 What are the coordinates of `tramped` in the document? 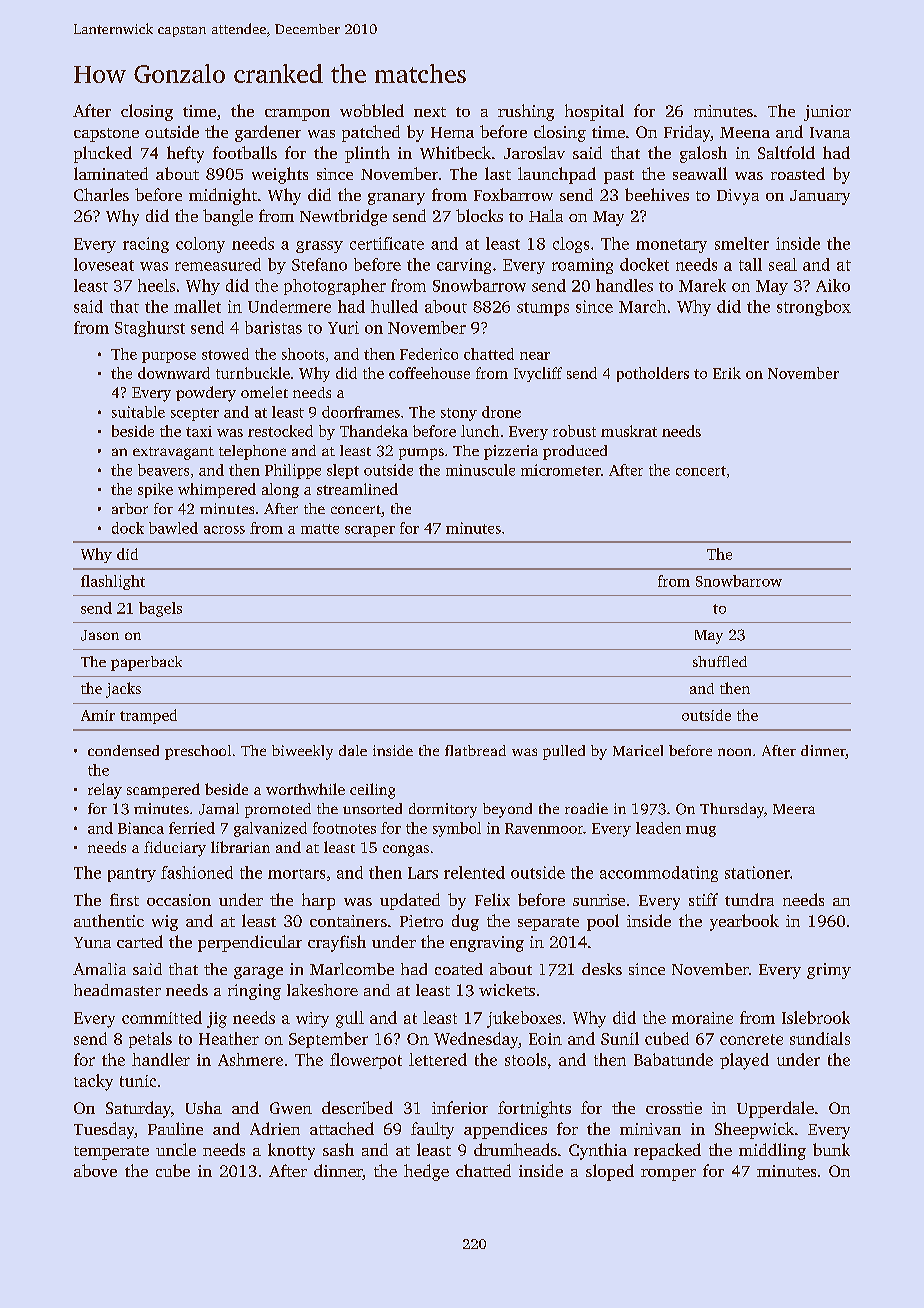 It's located at (148, 716).
